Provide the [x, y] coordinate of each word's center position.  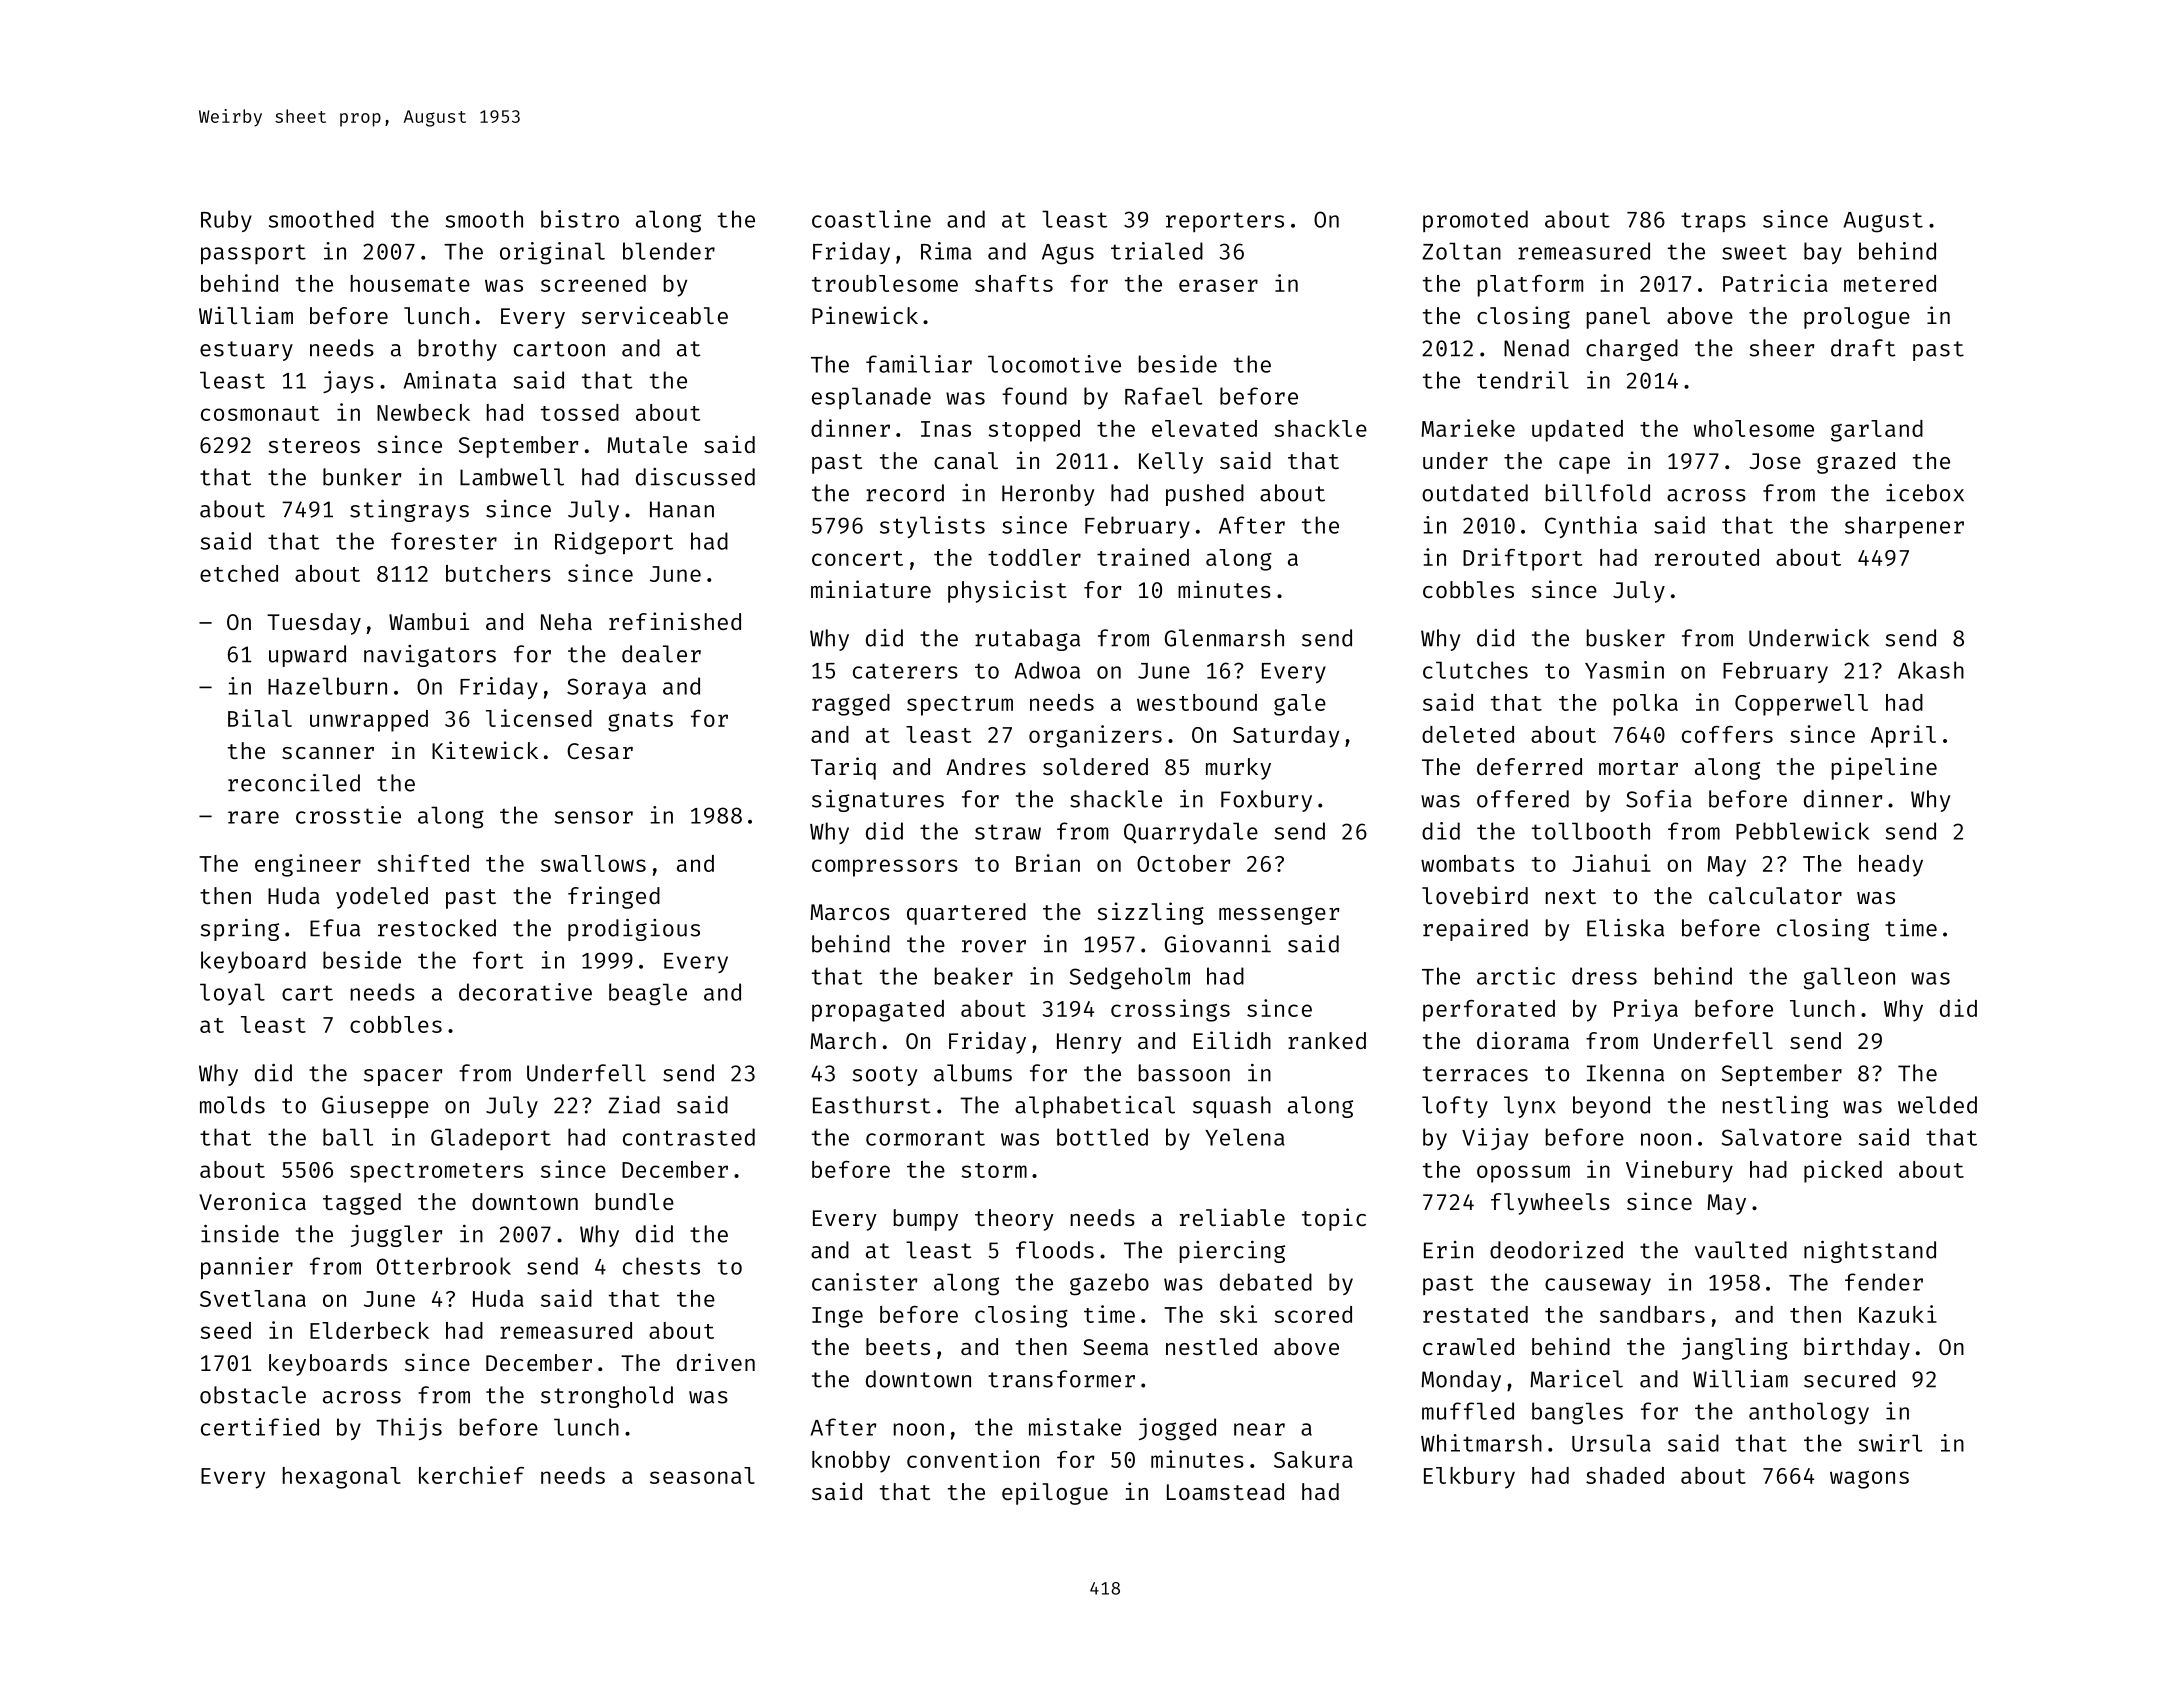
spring [240, 930]
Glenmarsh [1224, 638]
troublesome [885, 283]
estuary [246, 351]
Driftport [1522, 559]
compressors [885, 868]
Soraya [606, 688]
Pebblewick [1802, 831]
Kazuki [1898, 1314]
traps [1713, 222]
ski [1238, 1314]
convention [973, 1459]
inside [240, 1234]
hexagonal [342, 1478]
